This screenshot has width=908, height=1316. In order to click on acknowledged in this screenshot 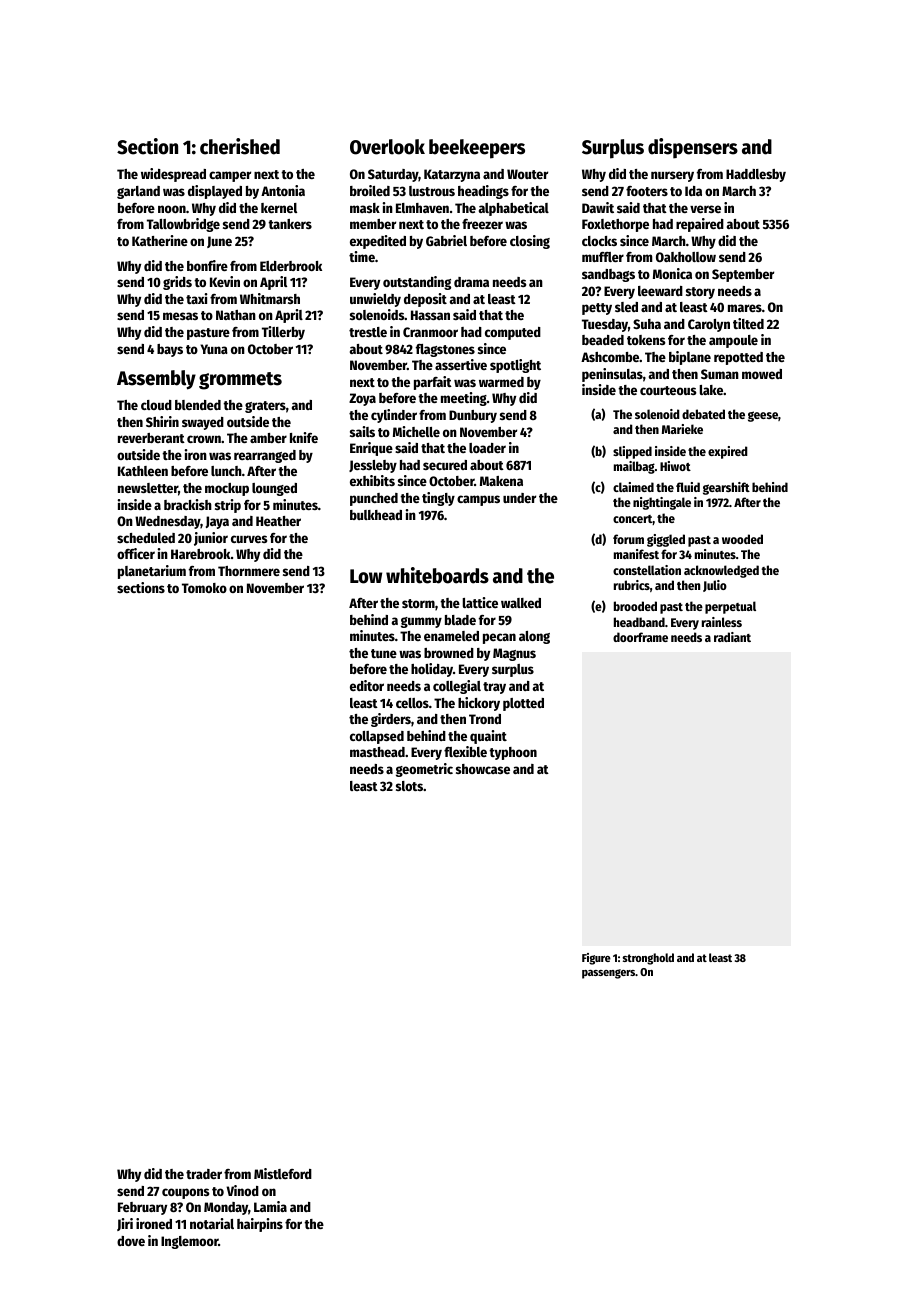, I will do `click(721, 571)`.
